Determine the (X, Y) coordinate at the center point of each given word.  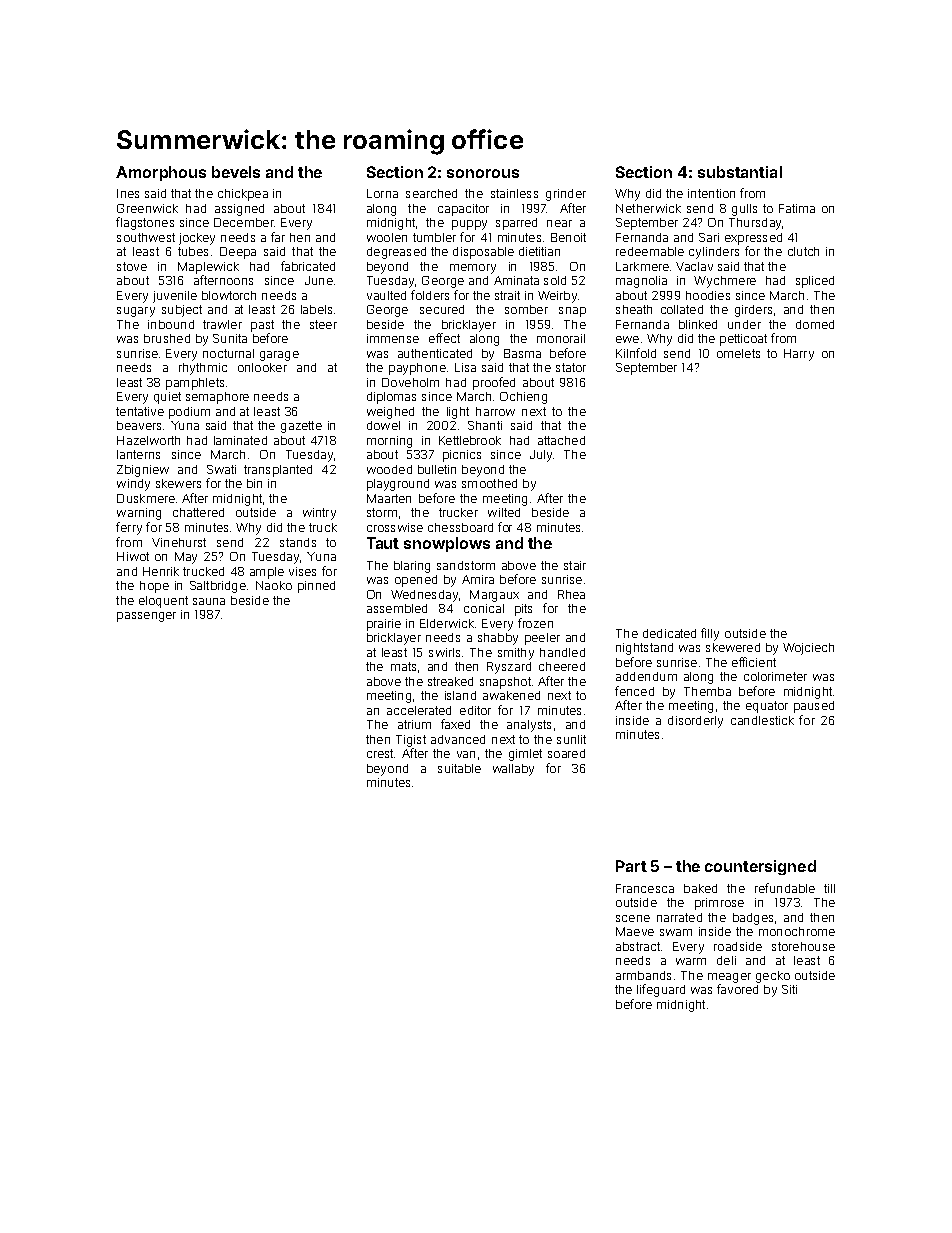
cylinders (714, 253)
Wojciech (808, 649)
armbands (643, 975)
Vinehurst (179, 542)
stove (132, 266)
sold (555, 280)
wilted (504, 512)
